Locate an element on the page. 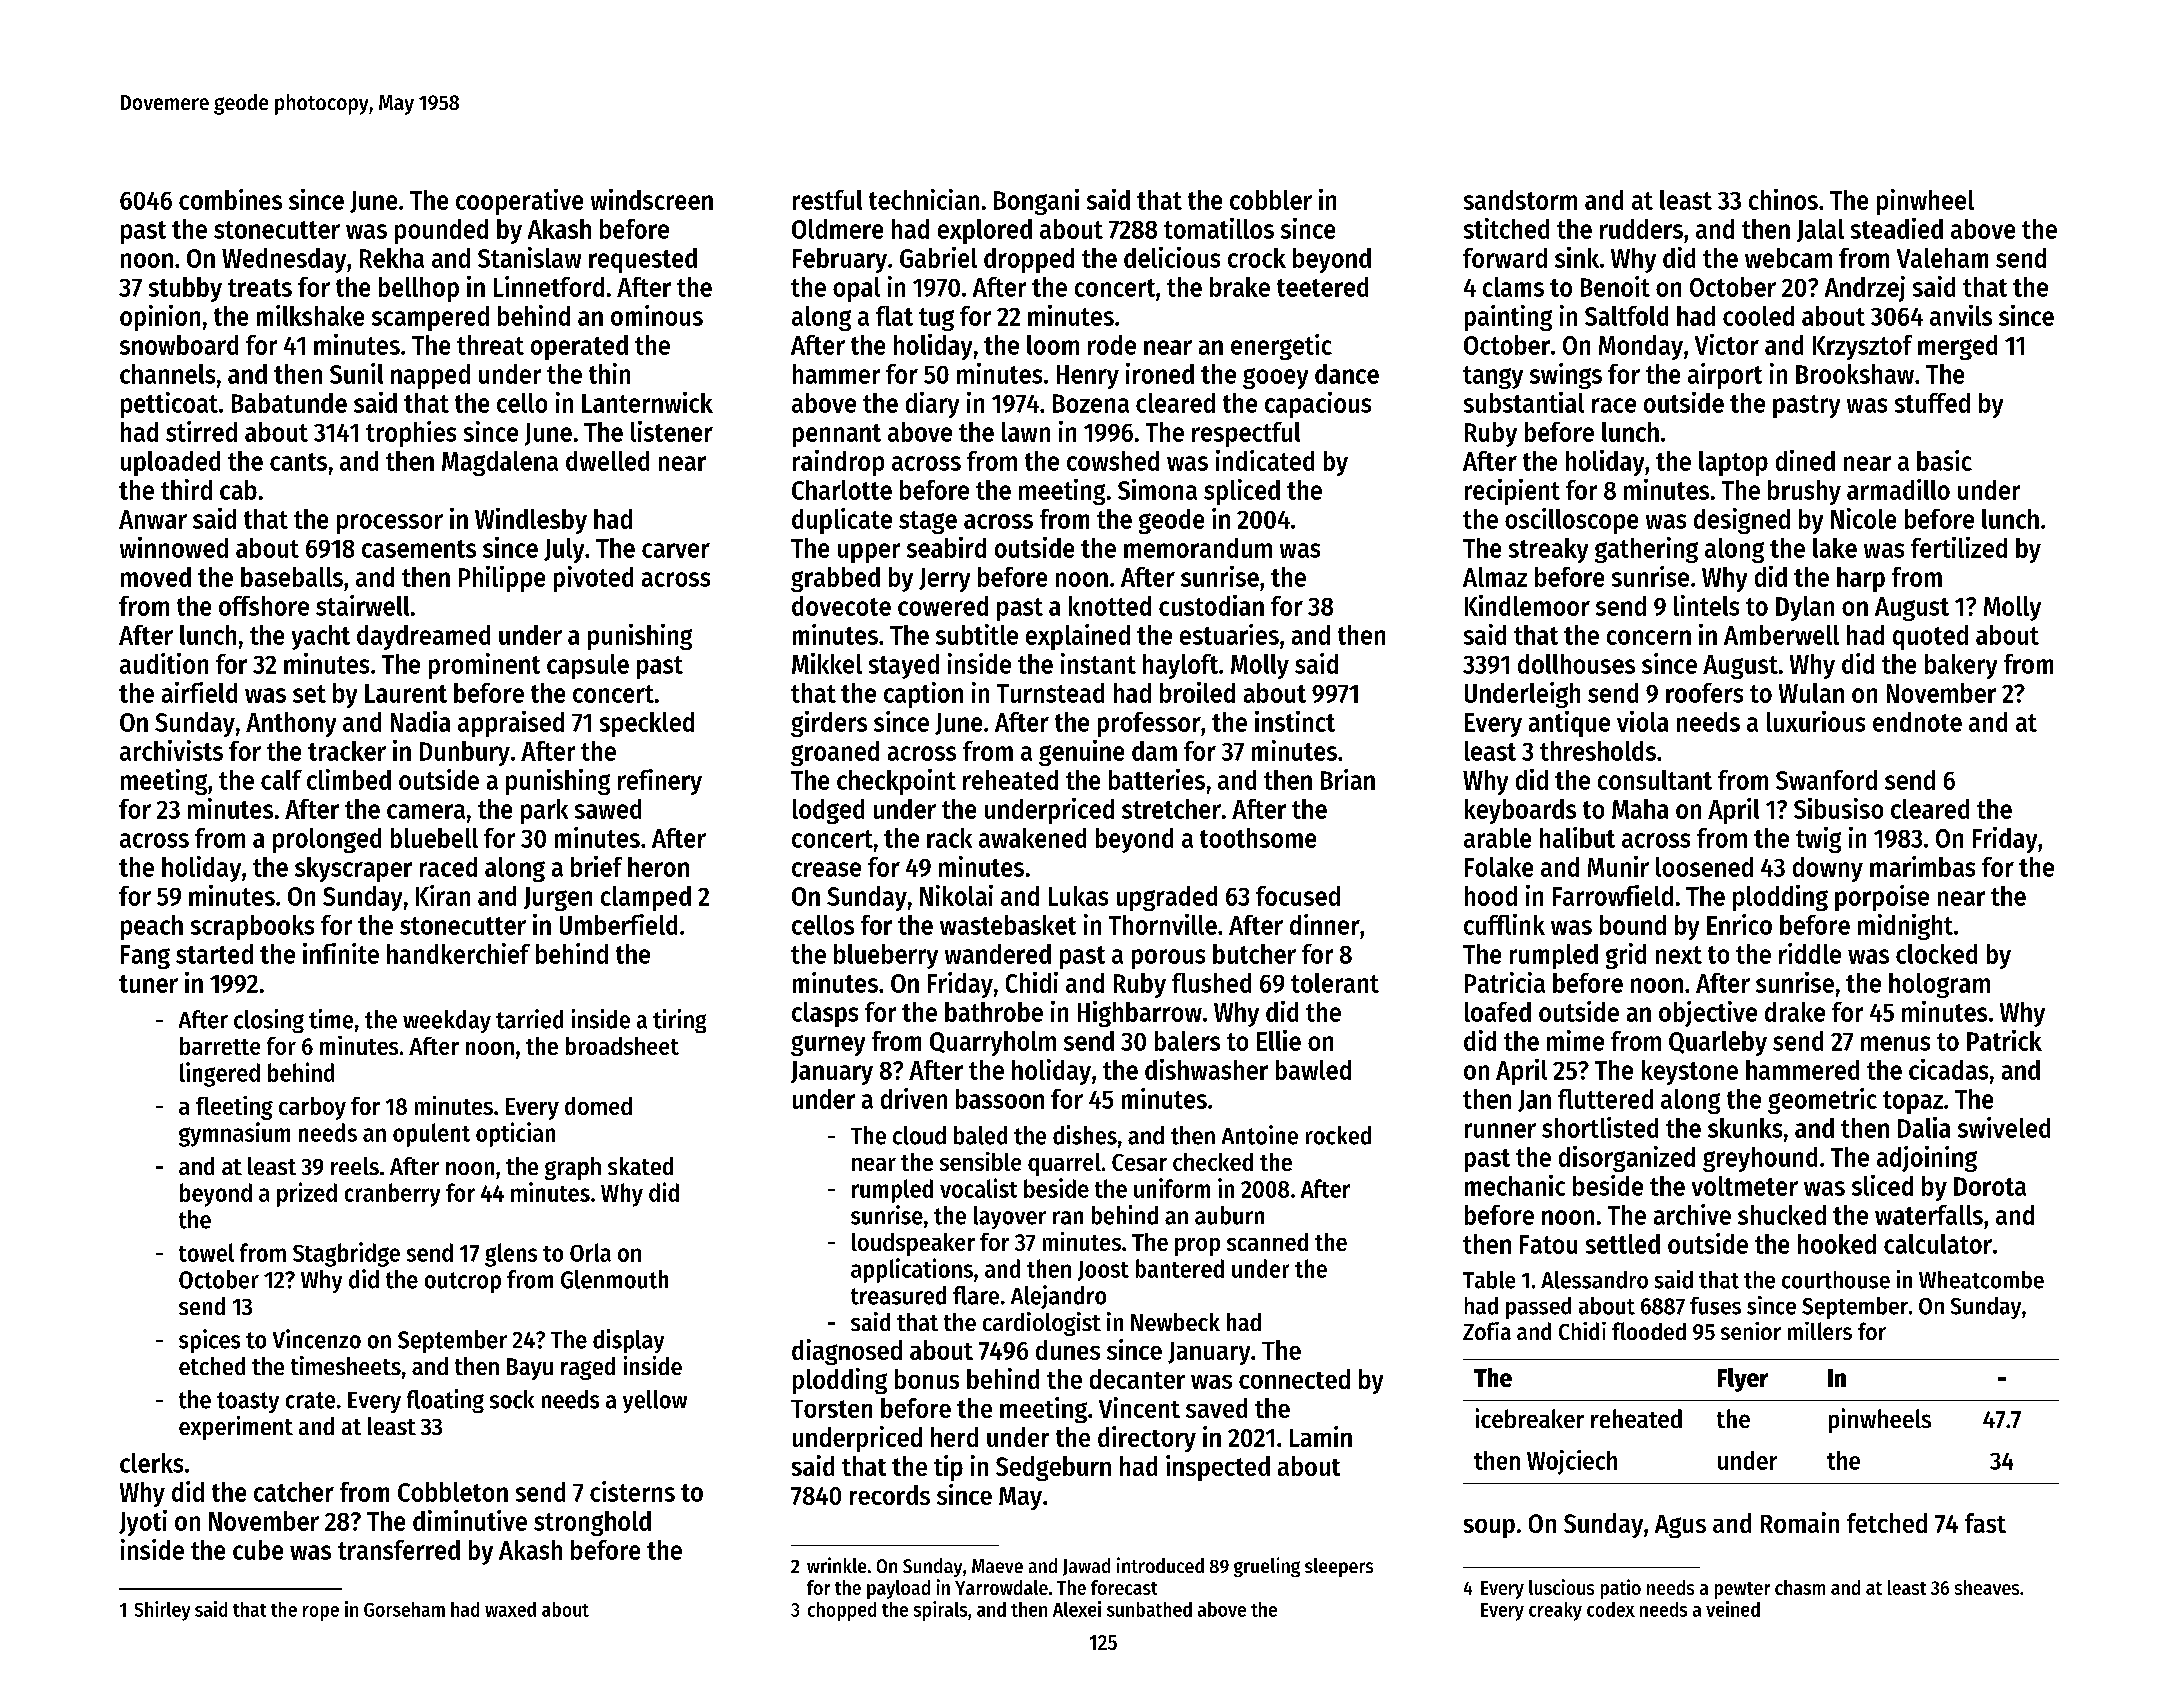 This page has height=1683, width=2178. crease is located at coordinates (826, 869).
